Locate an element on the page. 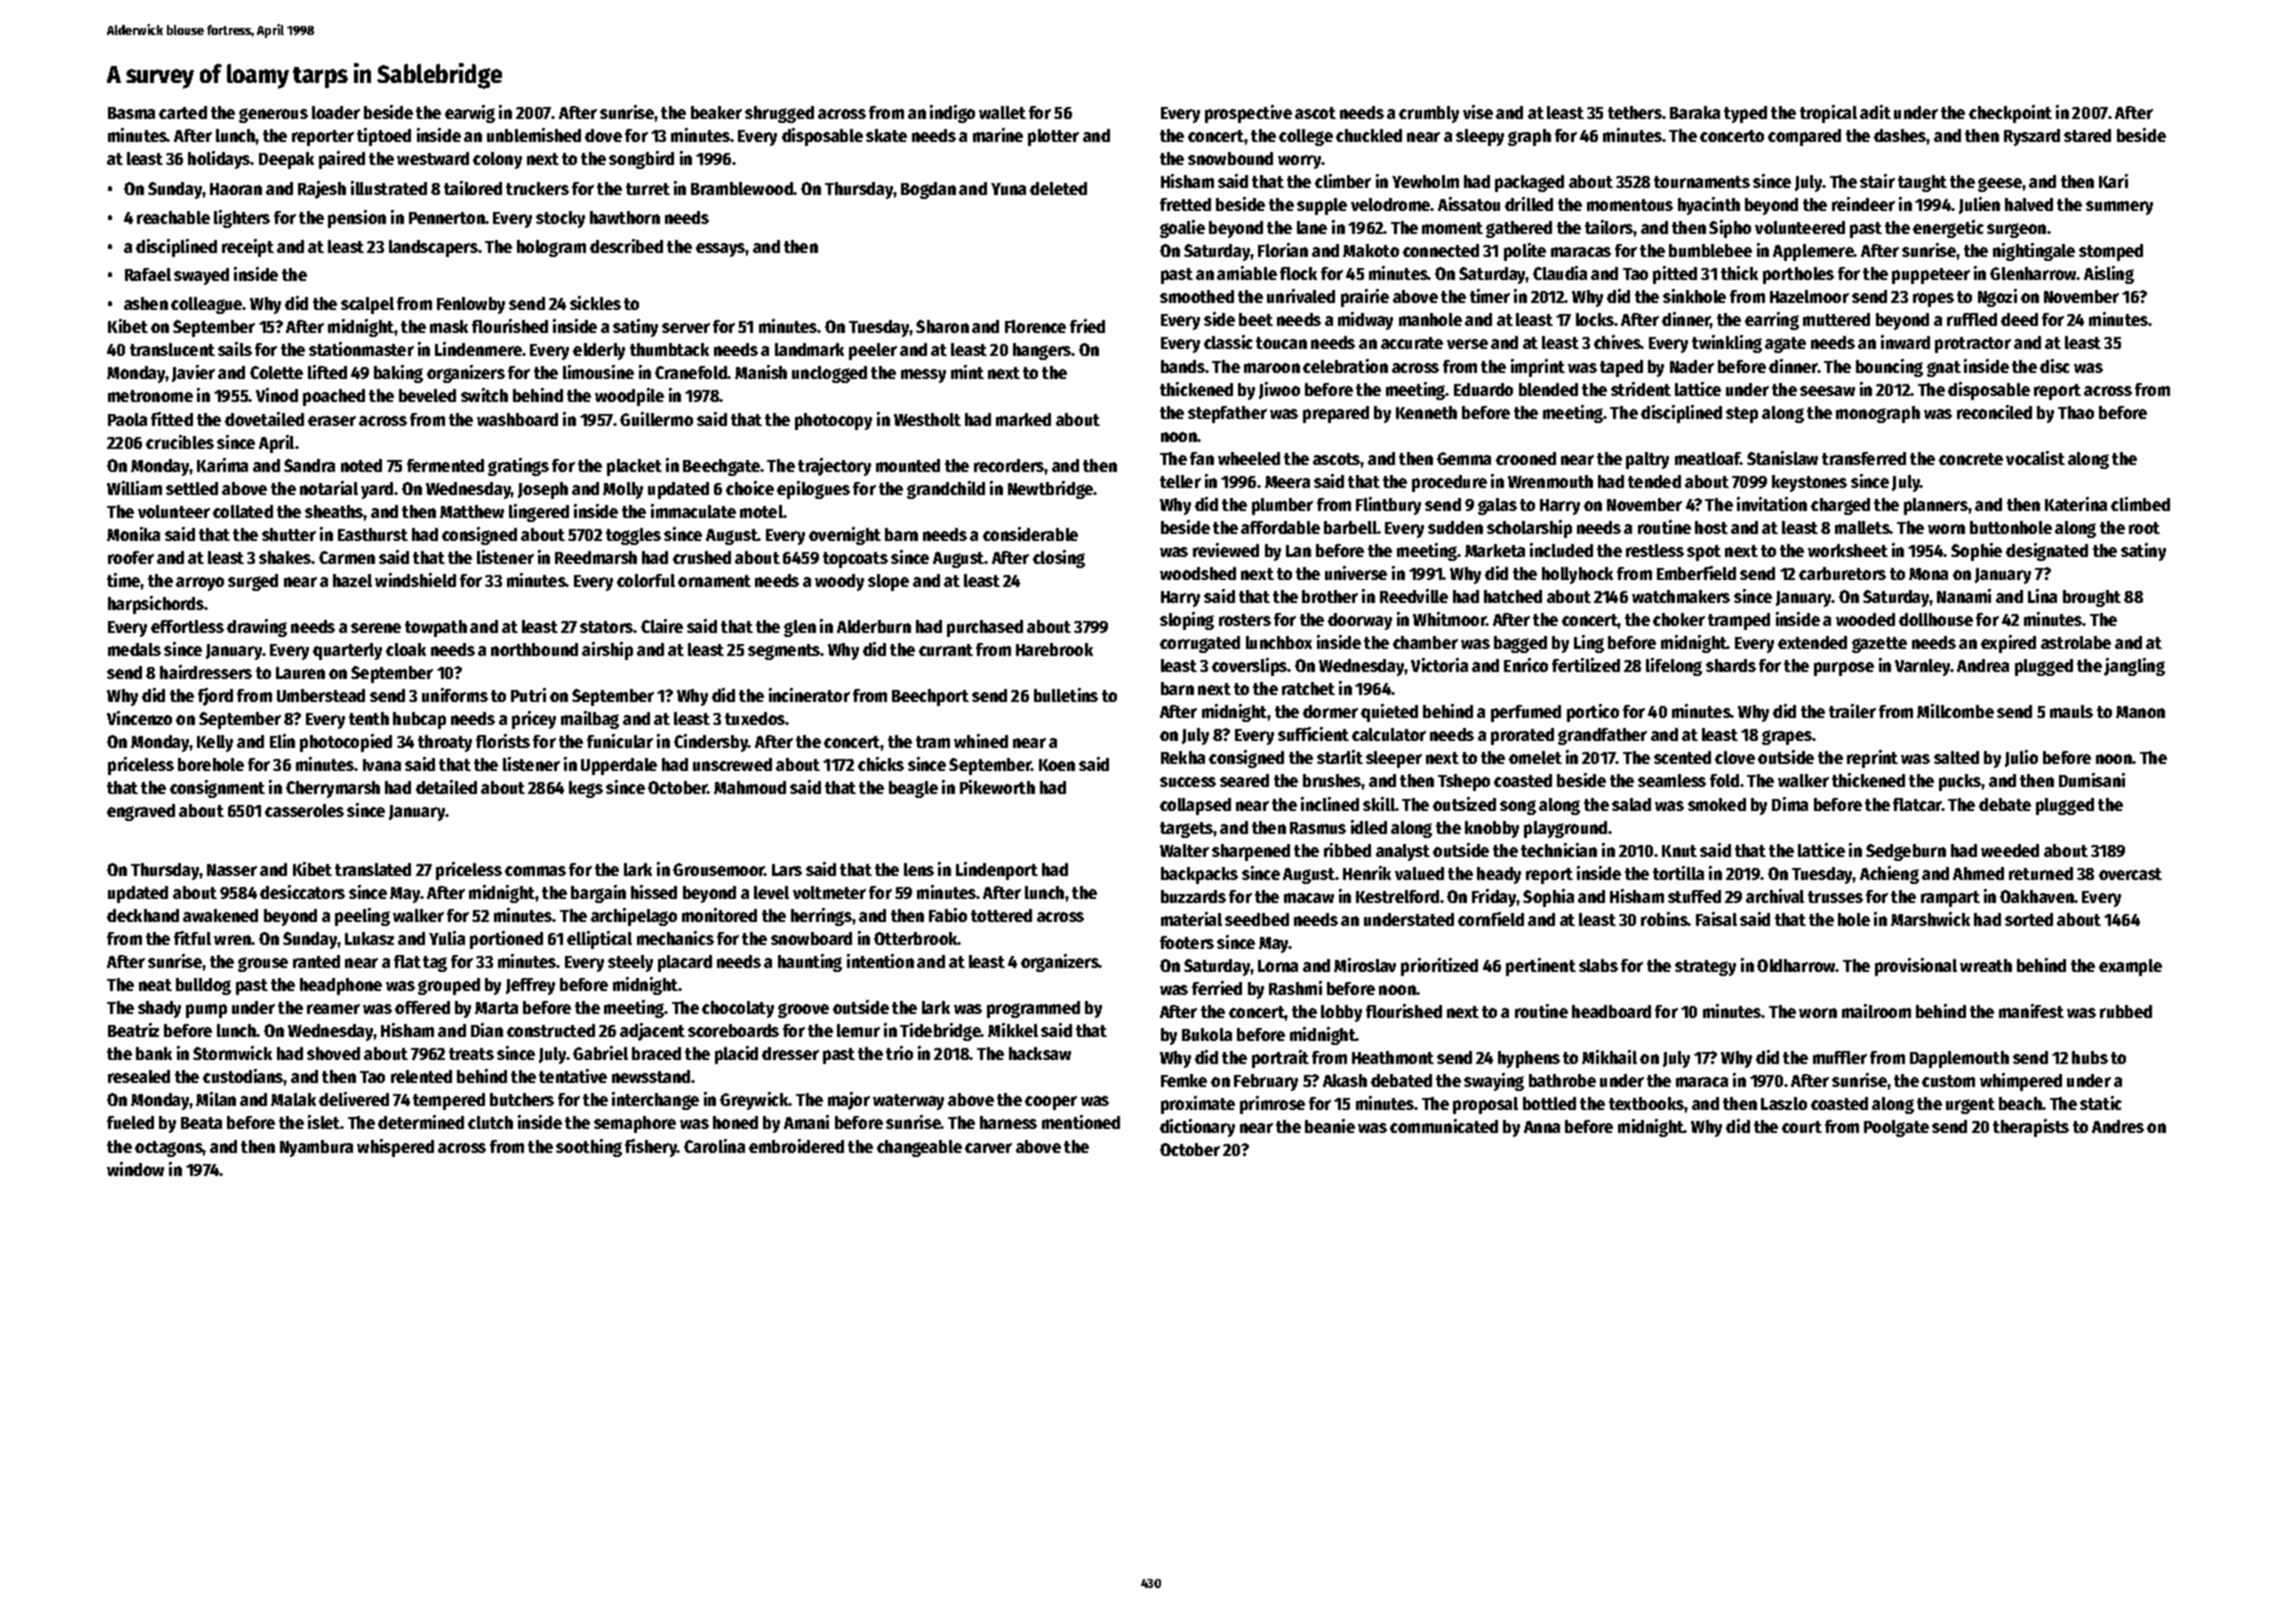  stocky is located at coordinates (560, 219).
